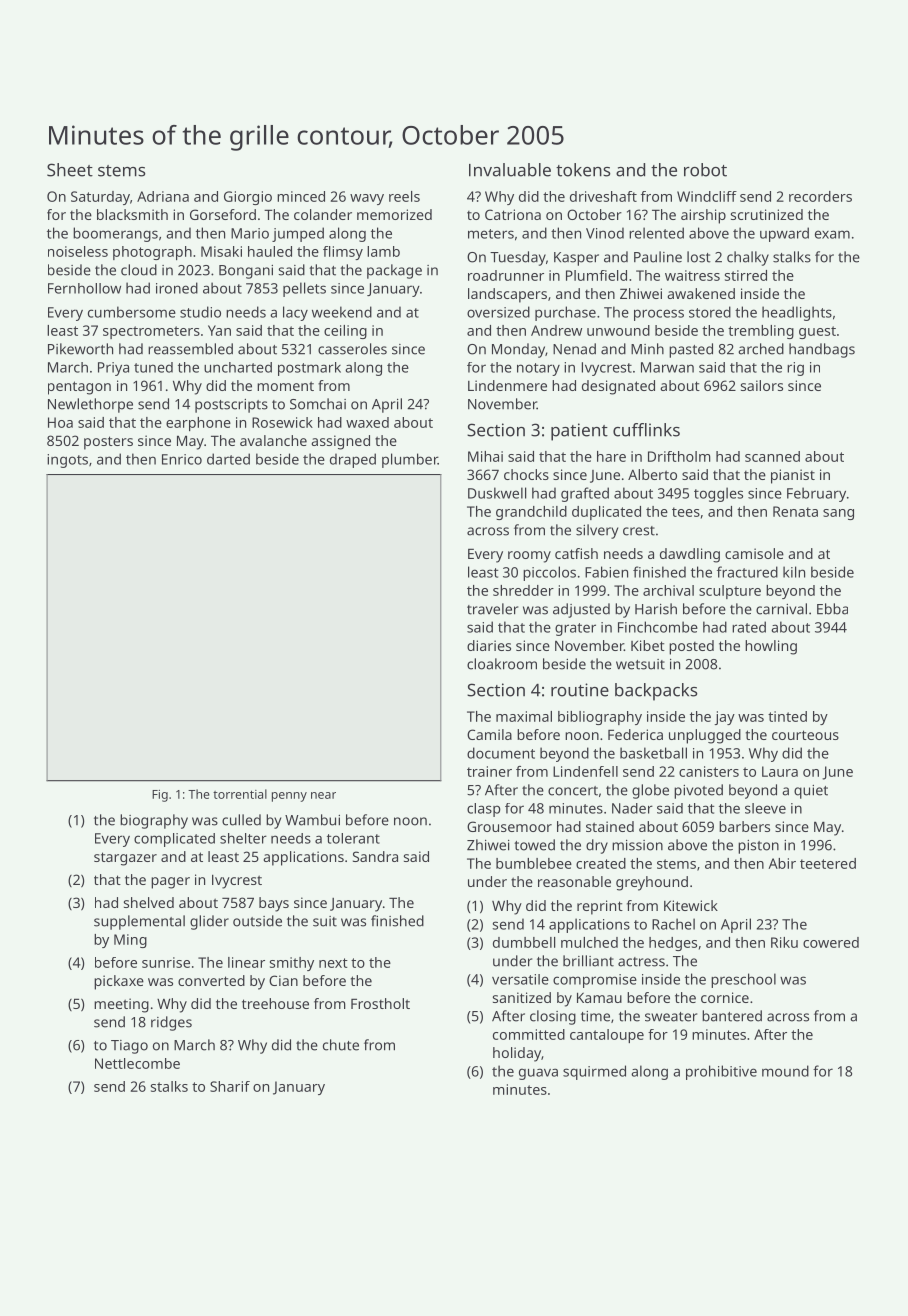 Image resolution: width=908 pixels, height=1316 pixels. What do you see at coordinates (524, 942) in the page?
I see `dumbbell` at bounding box center [524, 942].
